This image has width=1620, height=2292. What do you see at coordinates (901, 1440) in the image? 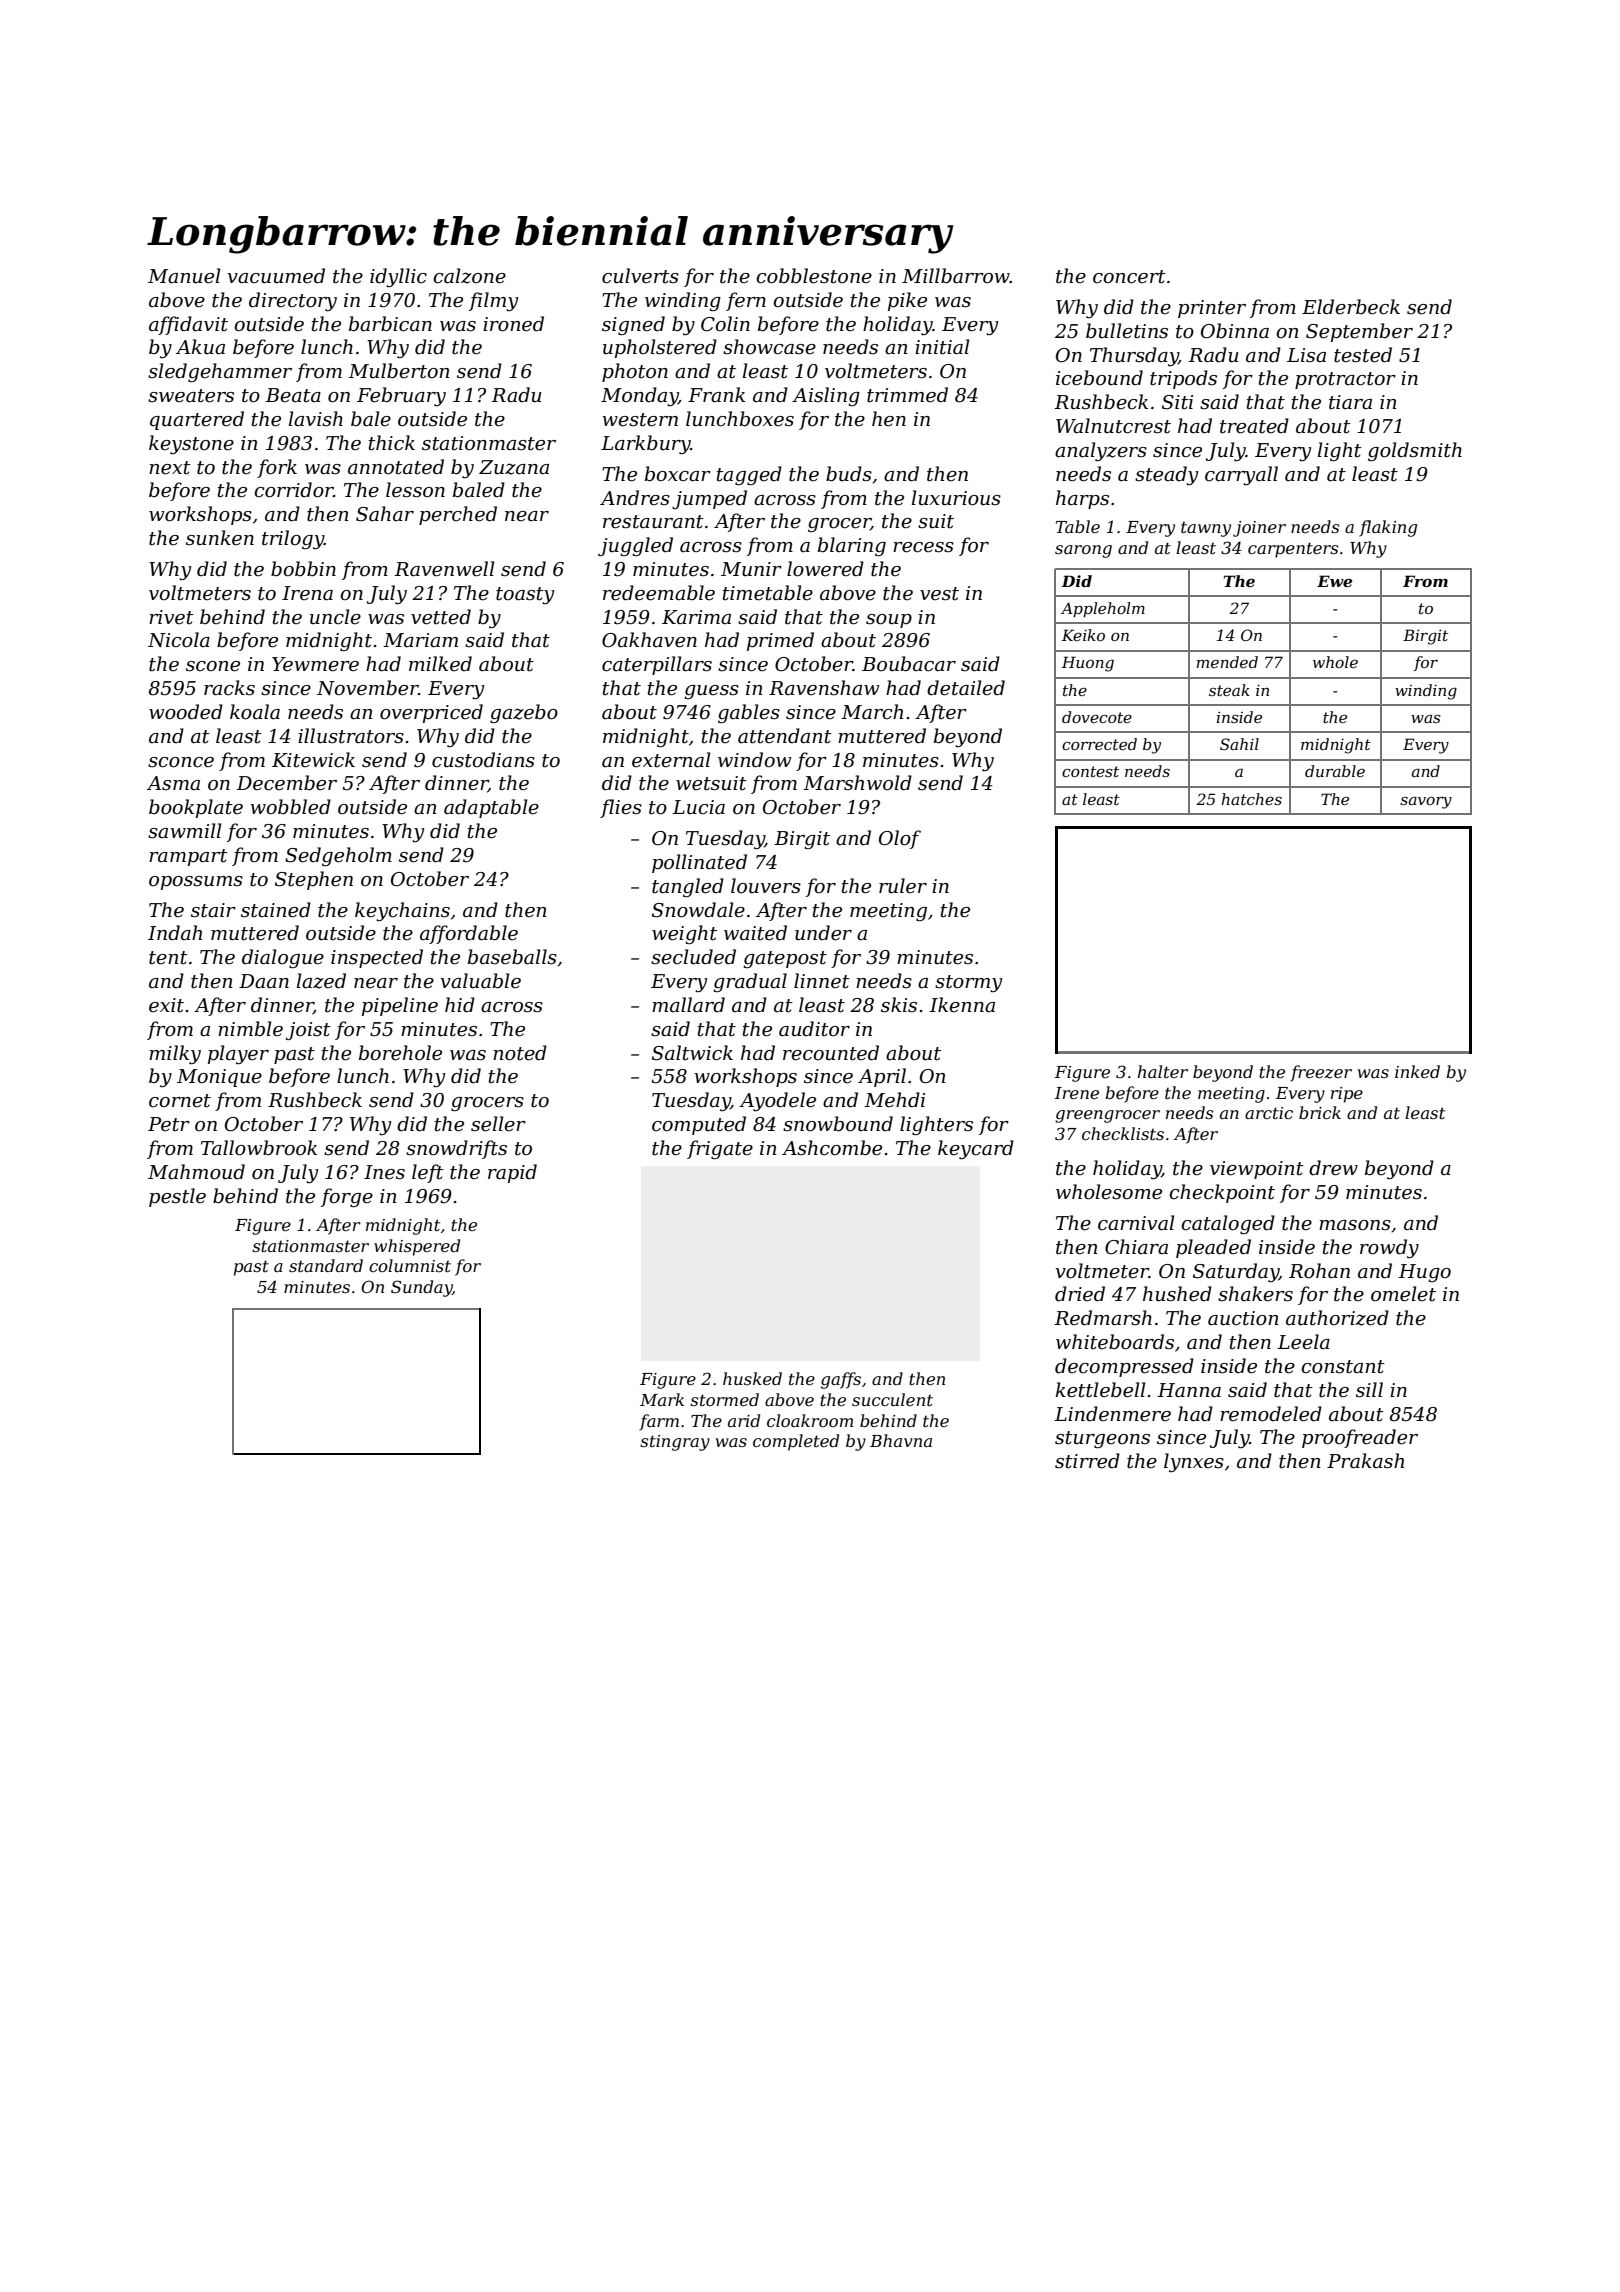
I see `Bhavna` at bounding box center [901, 1440].
